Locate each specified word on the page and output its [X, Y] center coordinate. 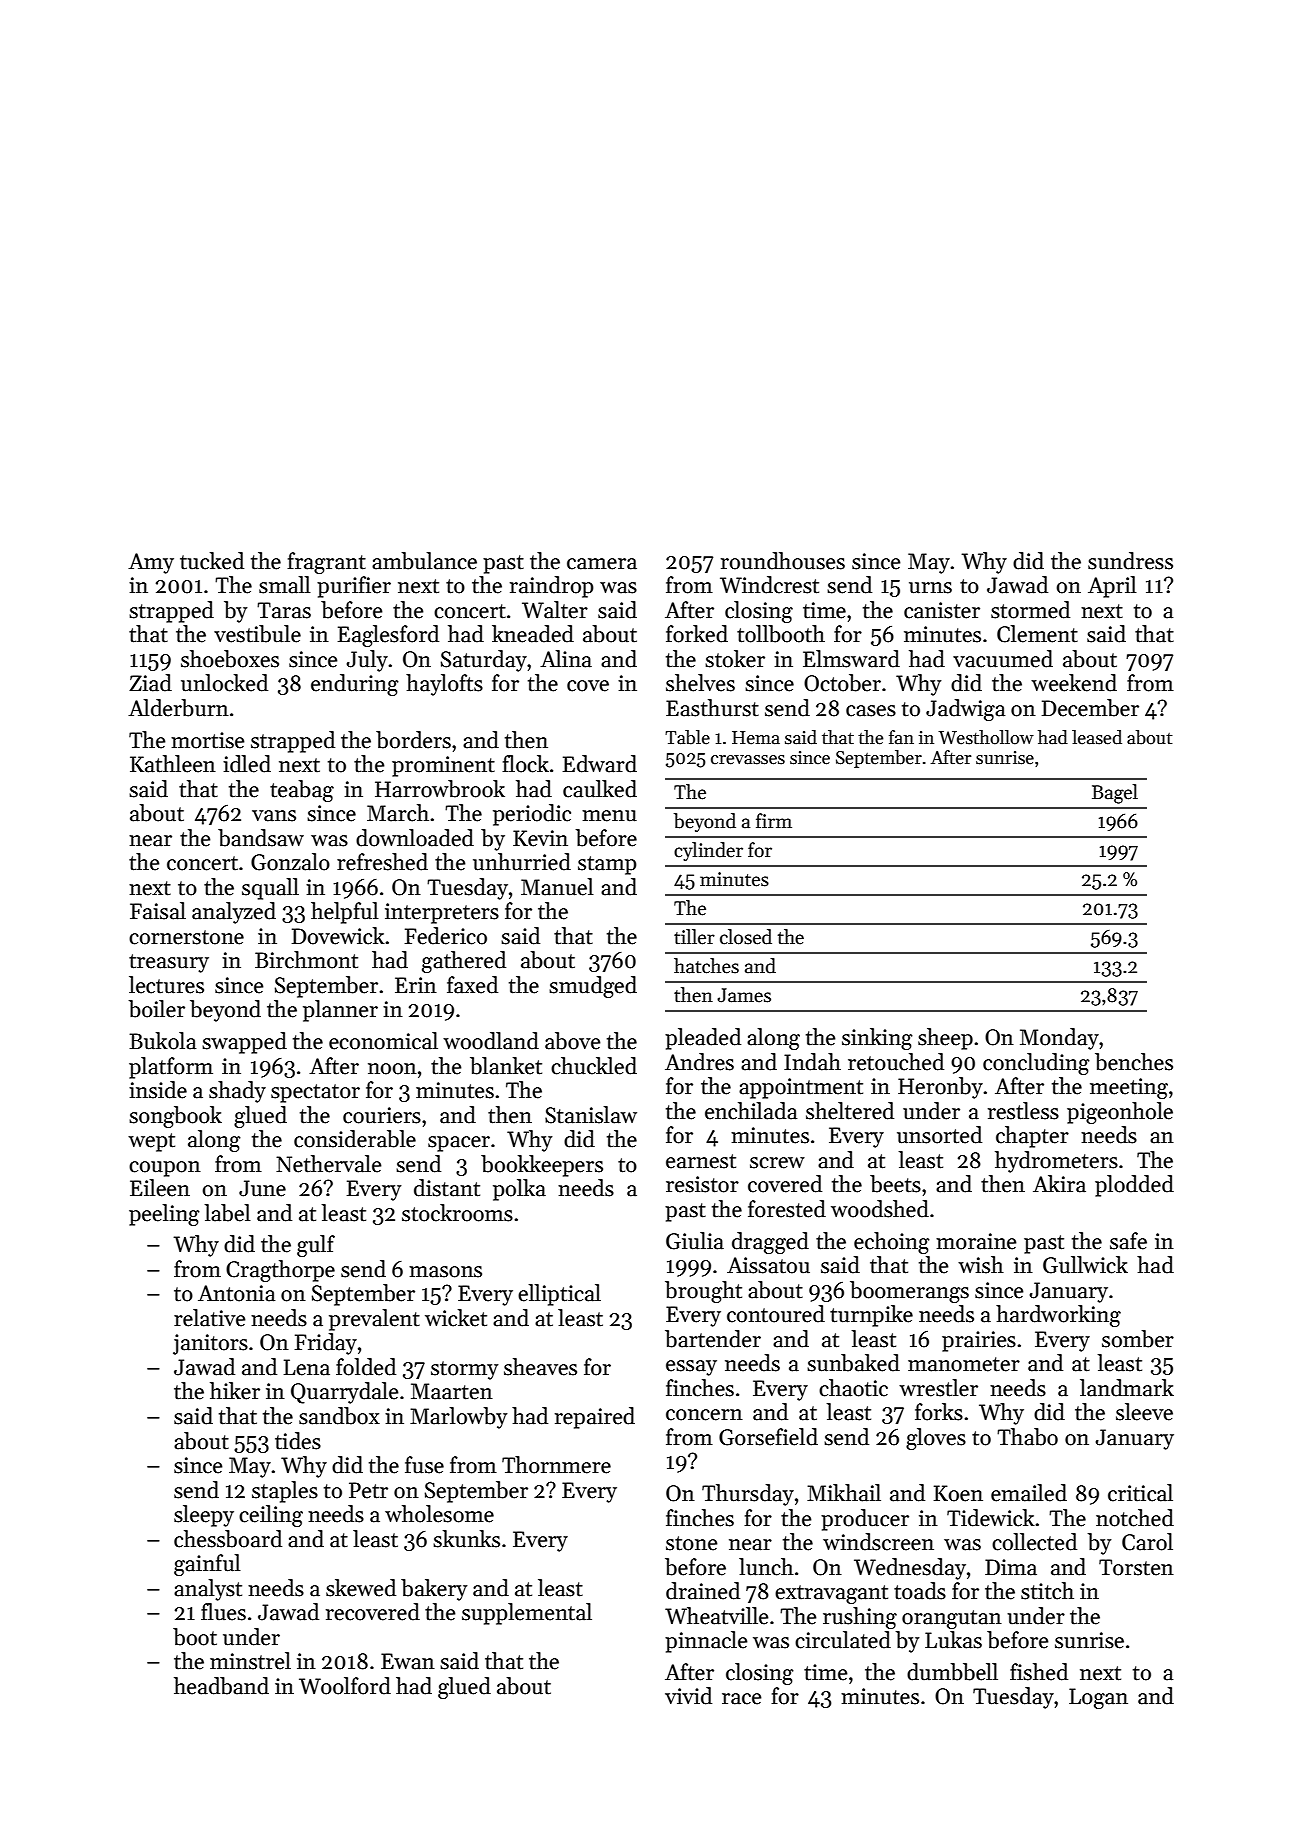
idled [247, 764]
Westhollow [986, 737]
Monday [1059, 1039]
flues [223, 1612]
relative [209, 1318]
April [1112, 587]
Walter [555, 610]
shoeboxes [230, 659]
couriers [382, 1115]
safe [1128, 1241]
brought [703, 1292]
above [572, 1041]
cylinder [708, 851]
